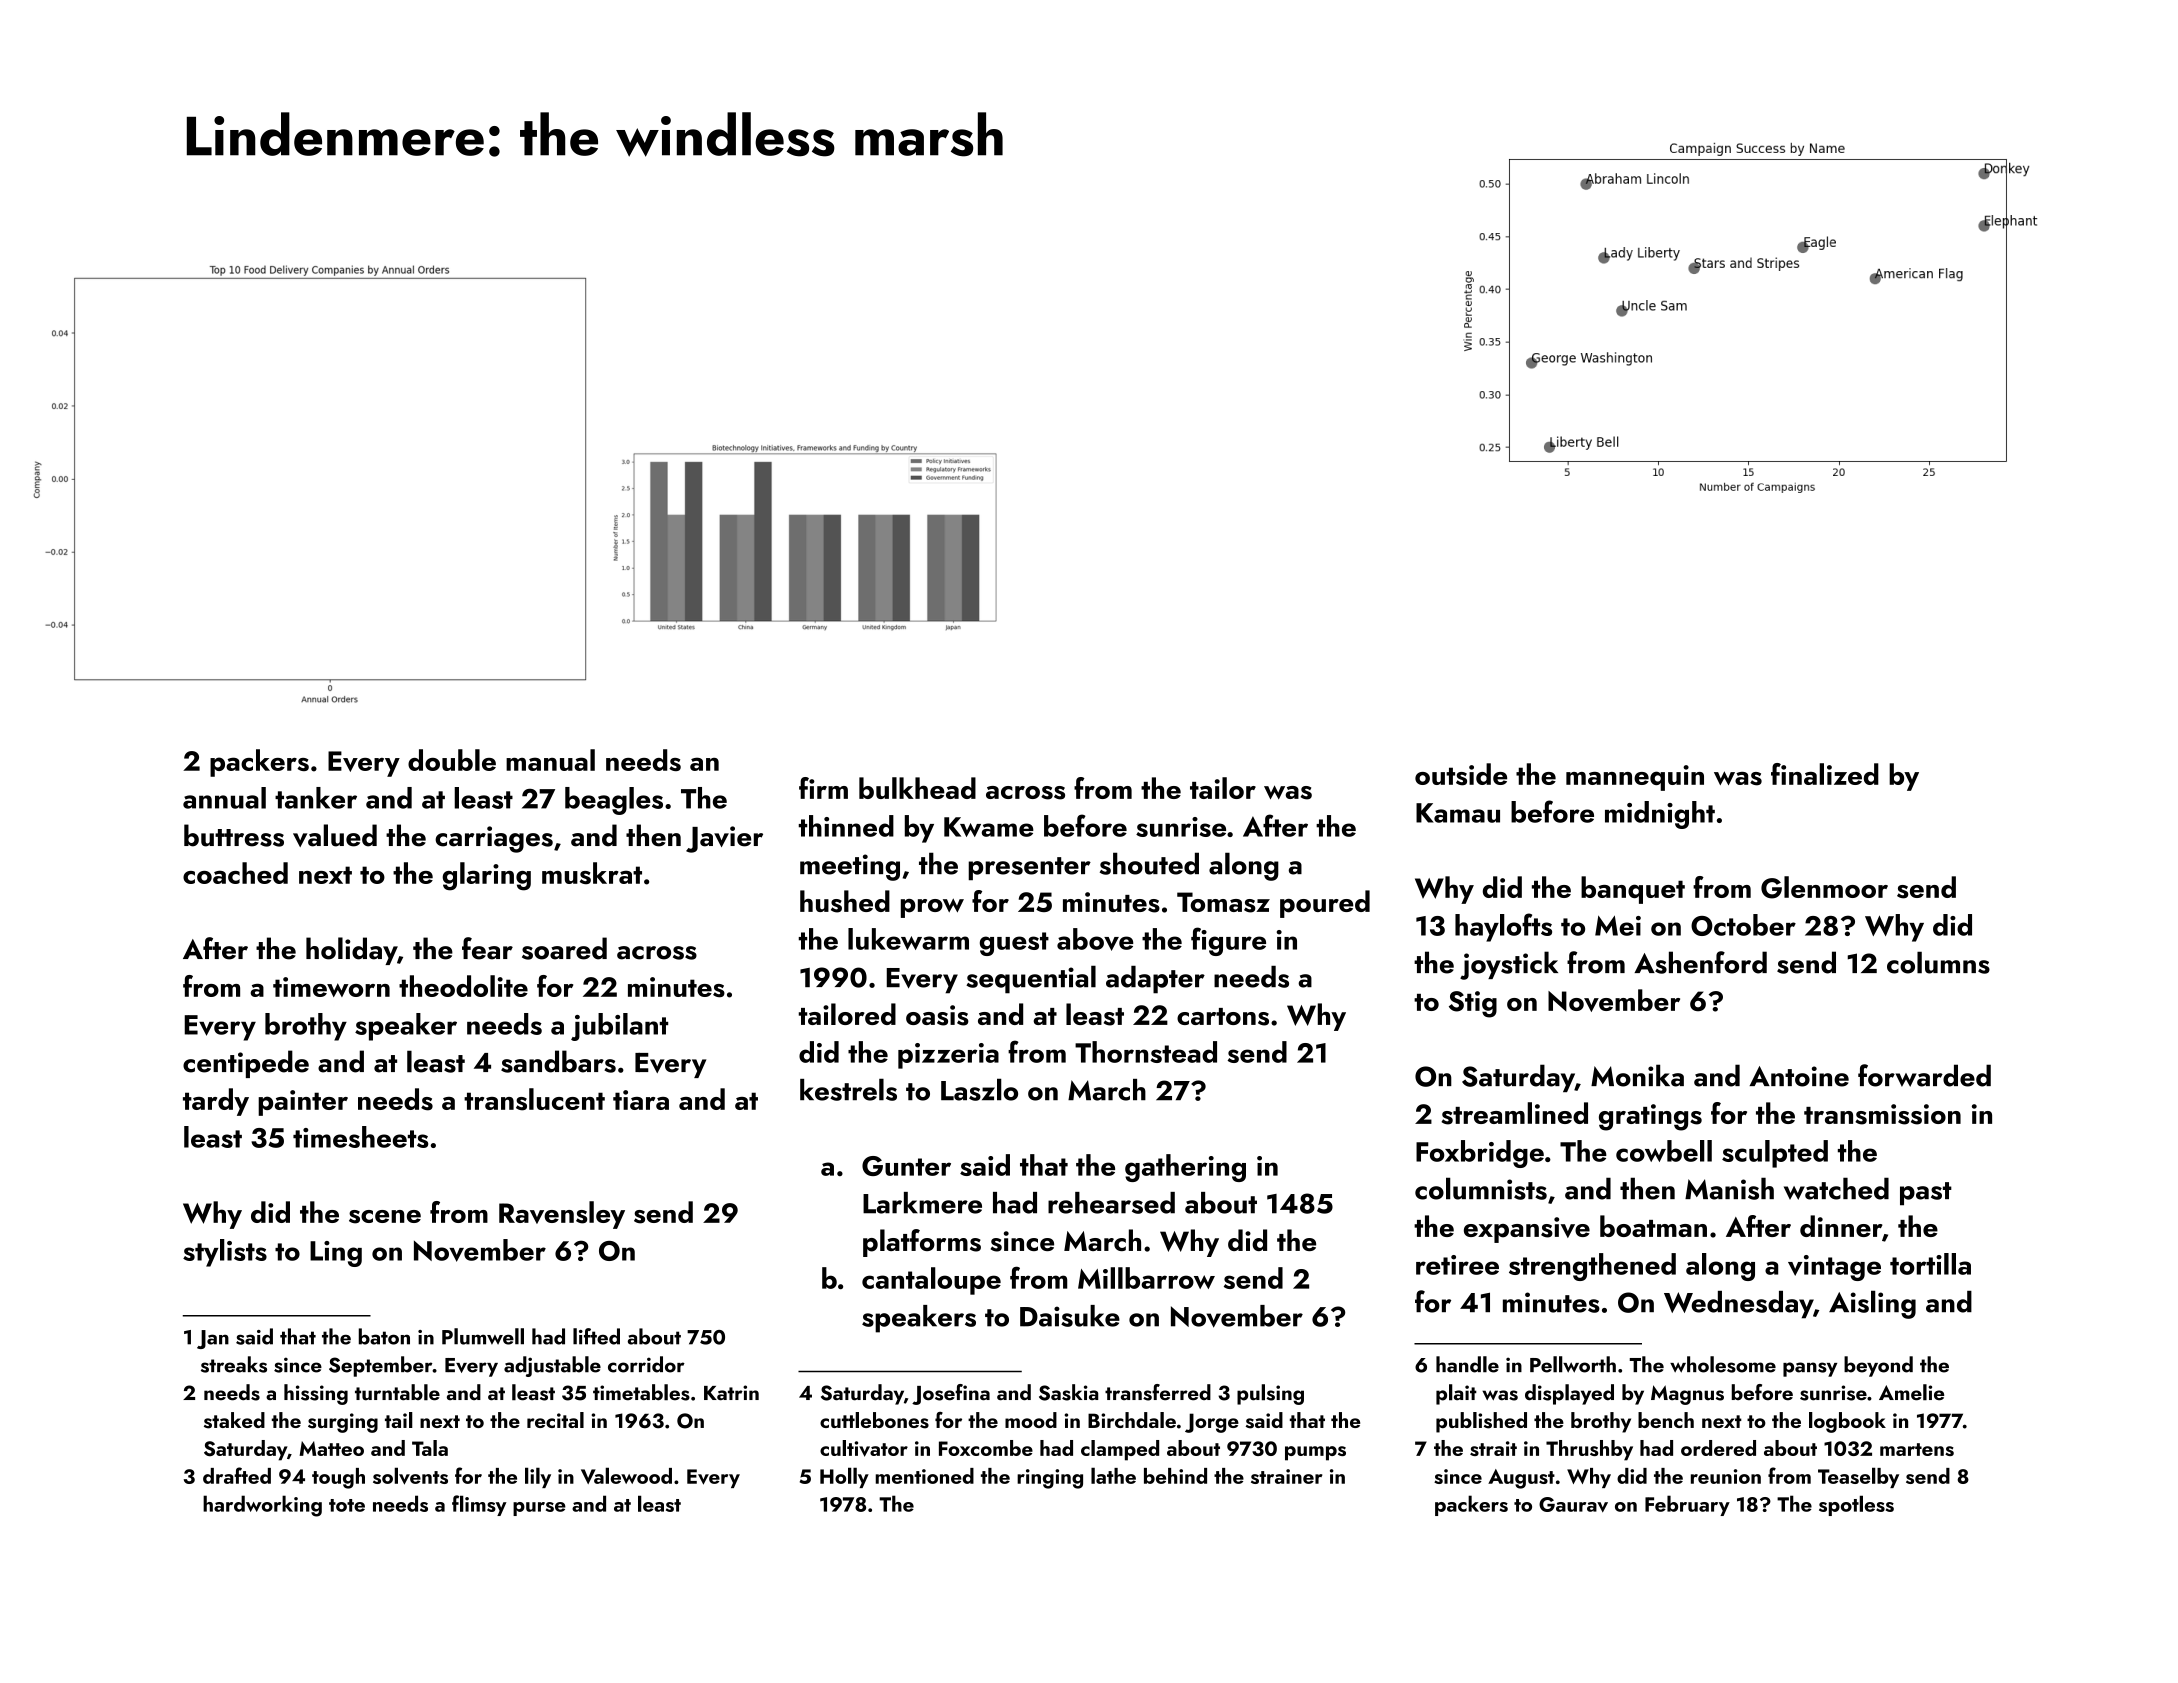  What do you see at coordinates (1635, 778) in the screenshot?
I see `mannequin` at bounding box center [1635, 778].
